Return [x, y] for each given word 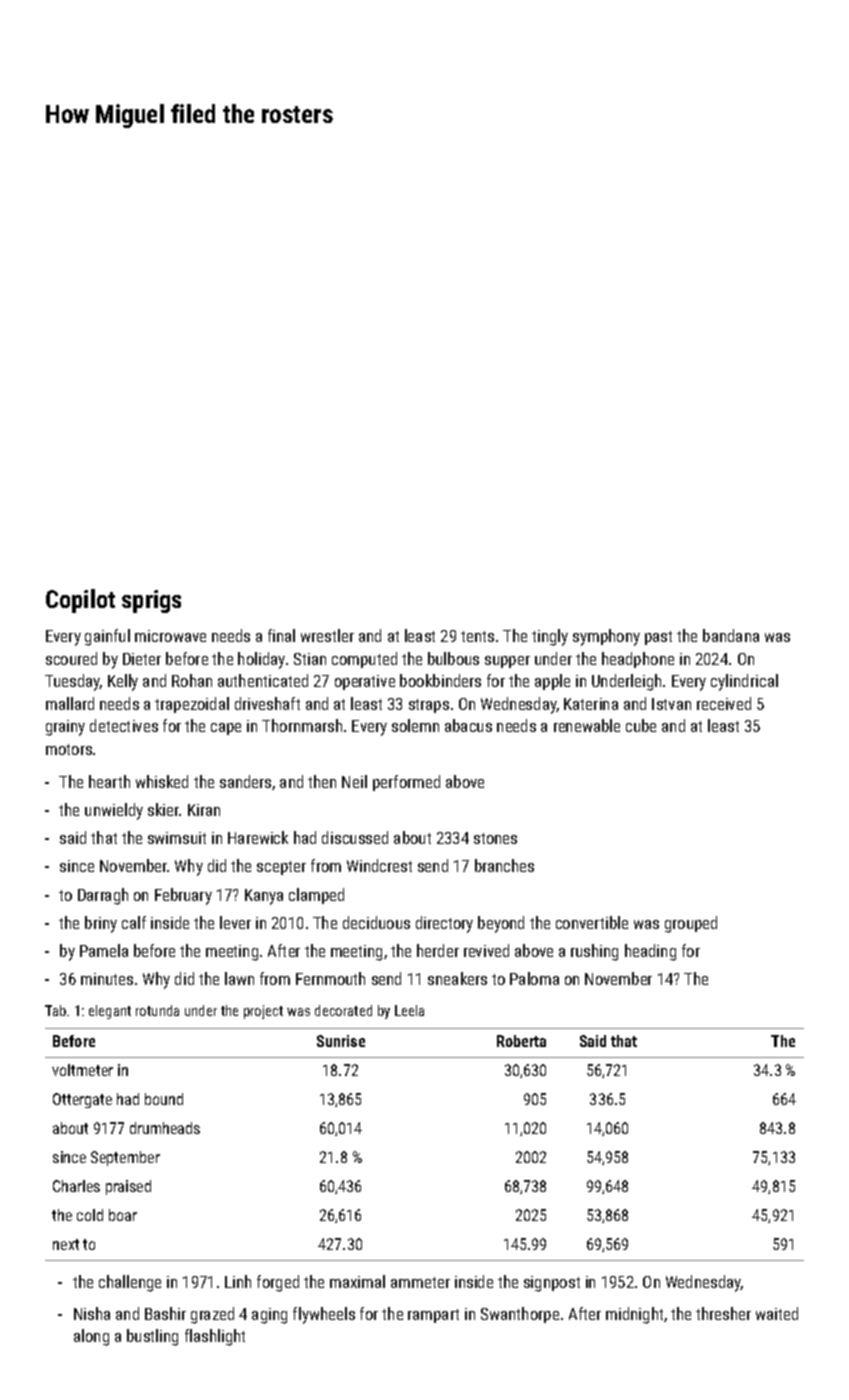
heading [650, 952]
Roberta [521, 1041]
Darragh [103, 896]
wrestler [327, 635]
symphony [606, 637]
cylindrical [744, 682]
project [263, 1012]
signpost [552, 1284]
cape [226, 729]
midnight [634, 1315]
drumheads [165, 1128]
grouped [691, 924]
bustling [152, 1337]
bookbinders [440, 680]
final [281, 635]
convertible [592, 922]
